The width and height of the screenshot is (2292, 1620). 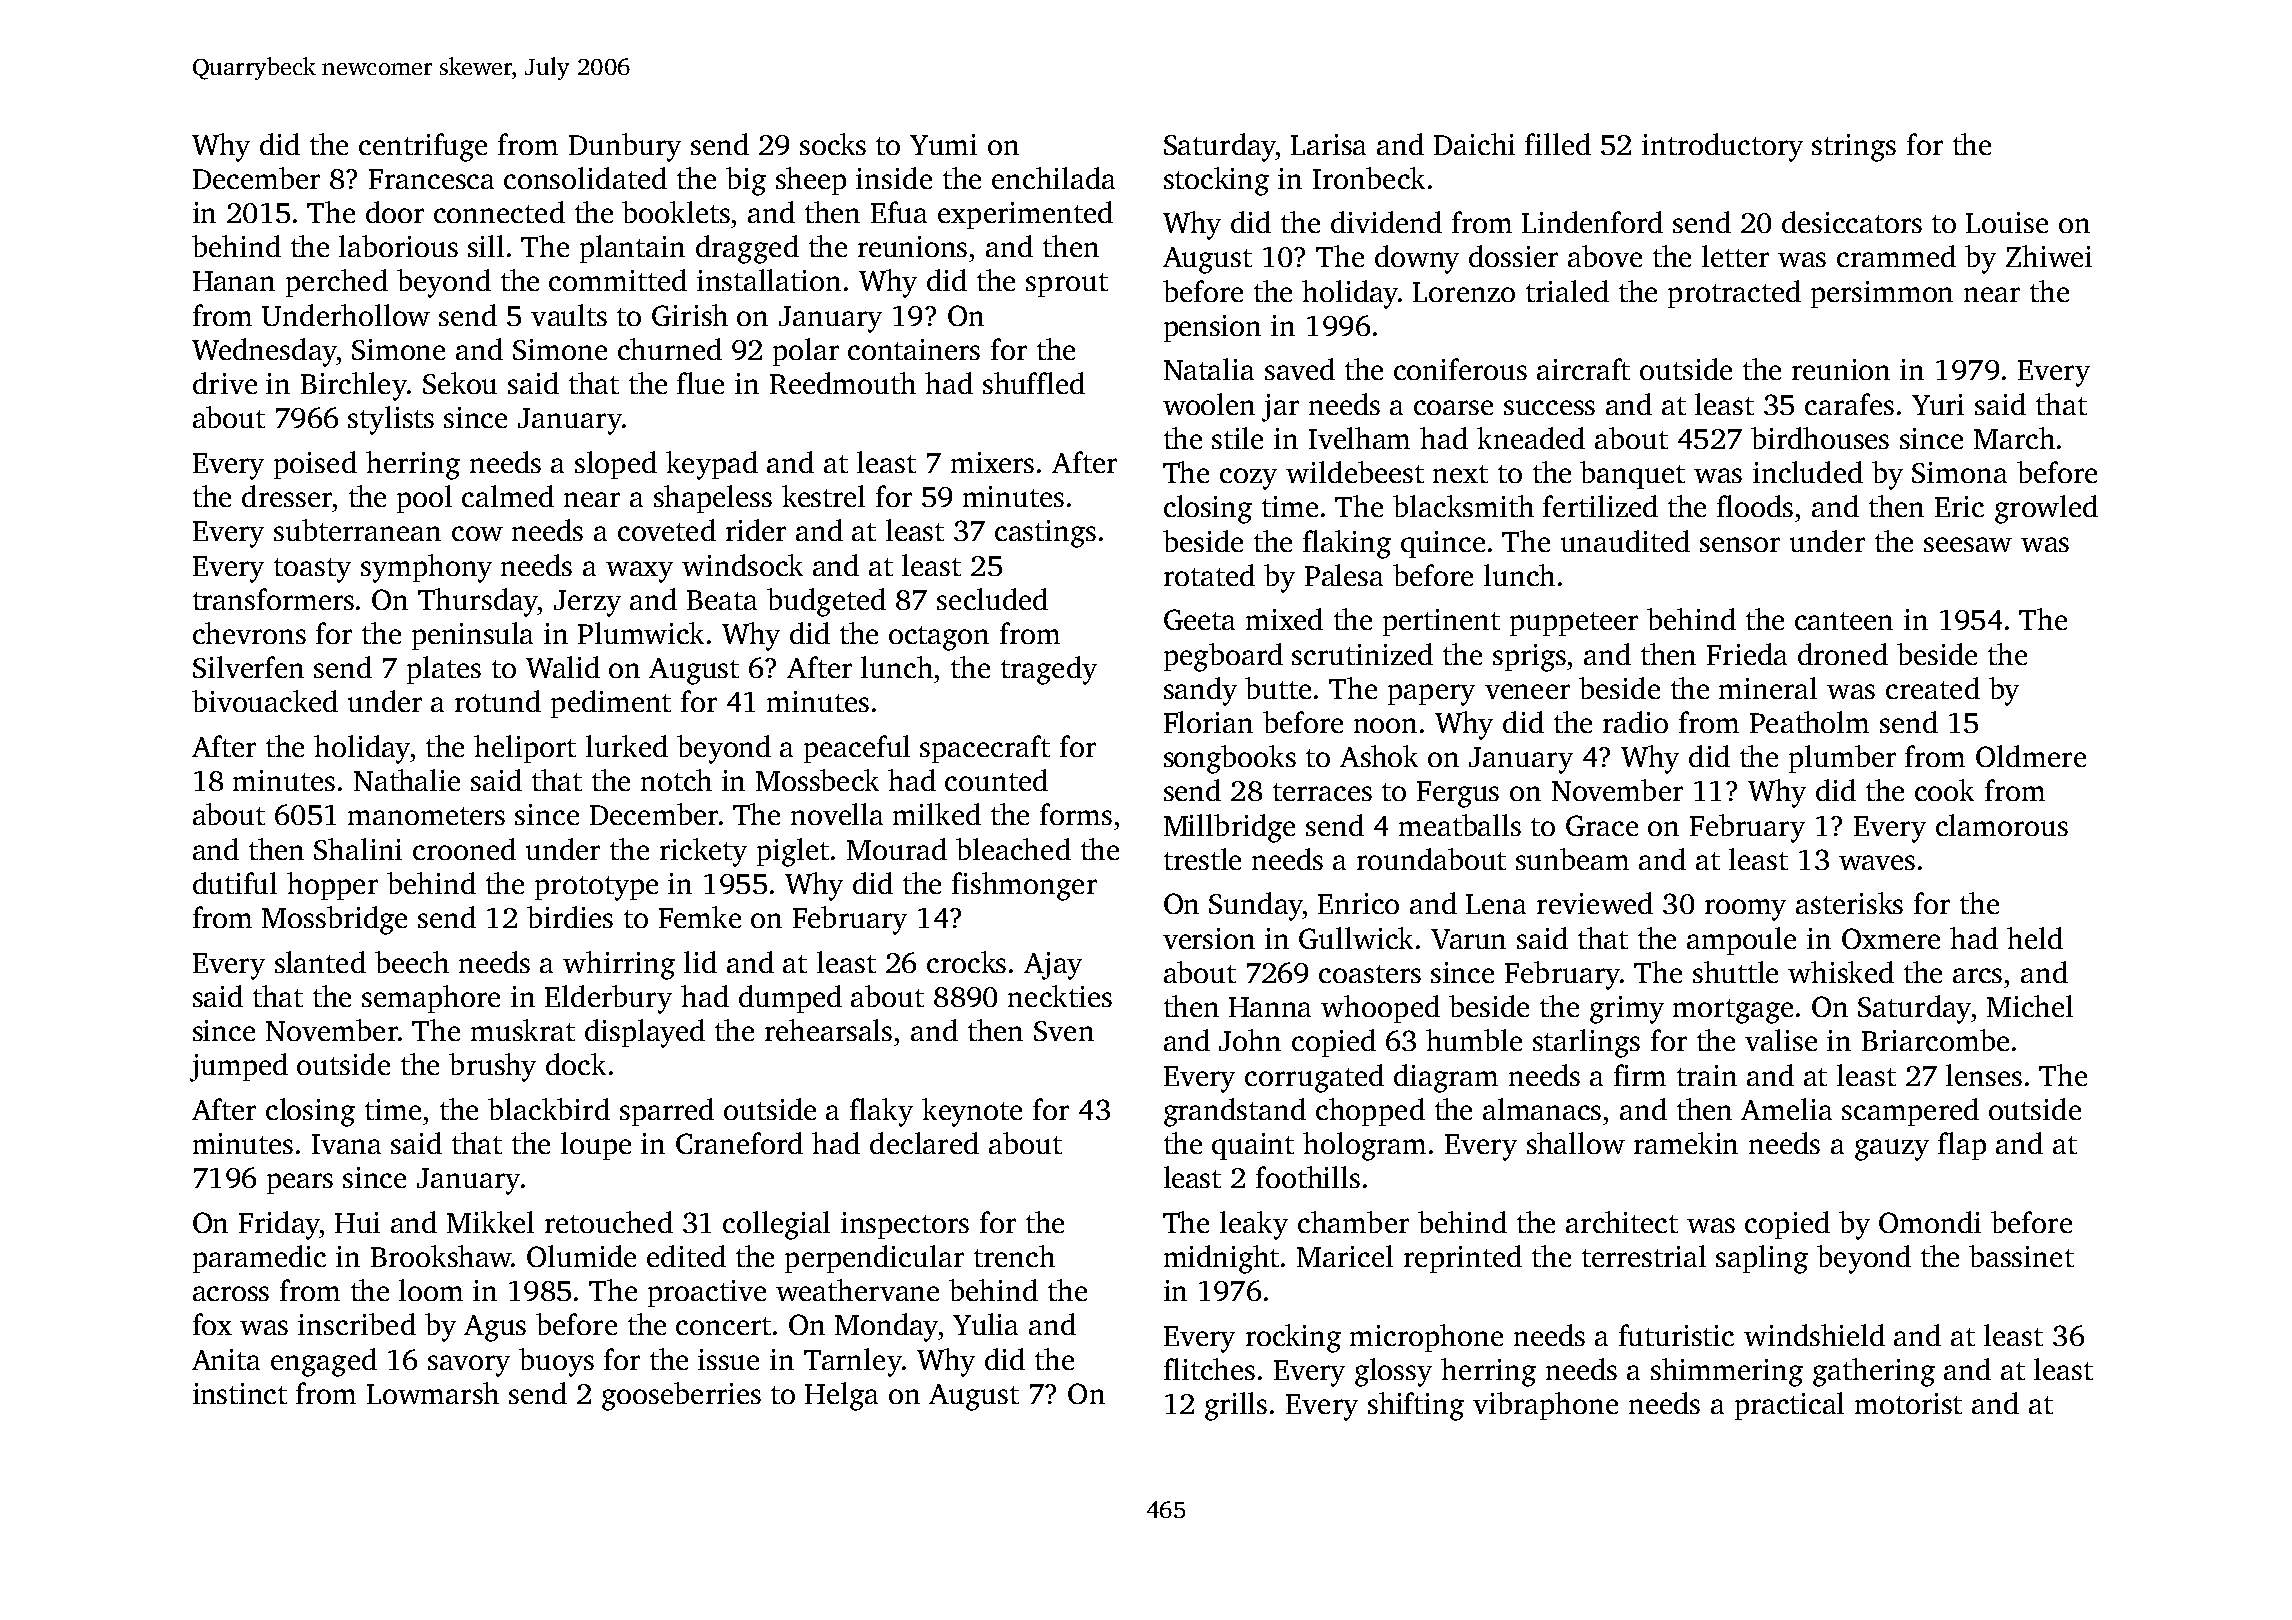 What do you see at coordinates (1474, 1040) in the screenshot?
I see `humble` at bounding box center [1474, 1040].
